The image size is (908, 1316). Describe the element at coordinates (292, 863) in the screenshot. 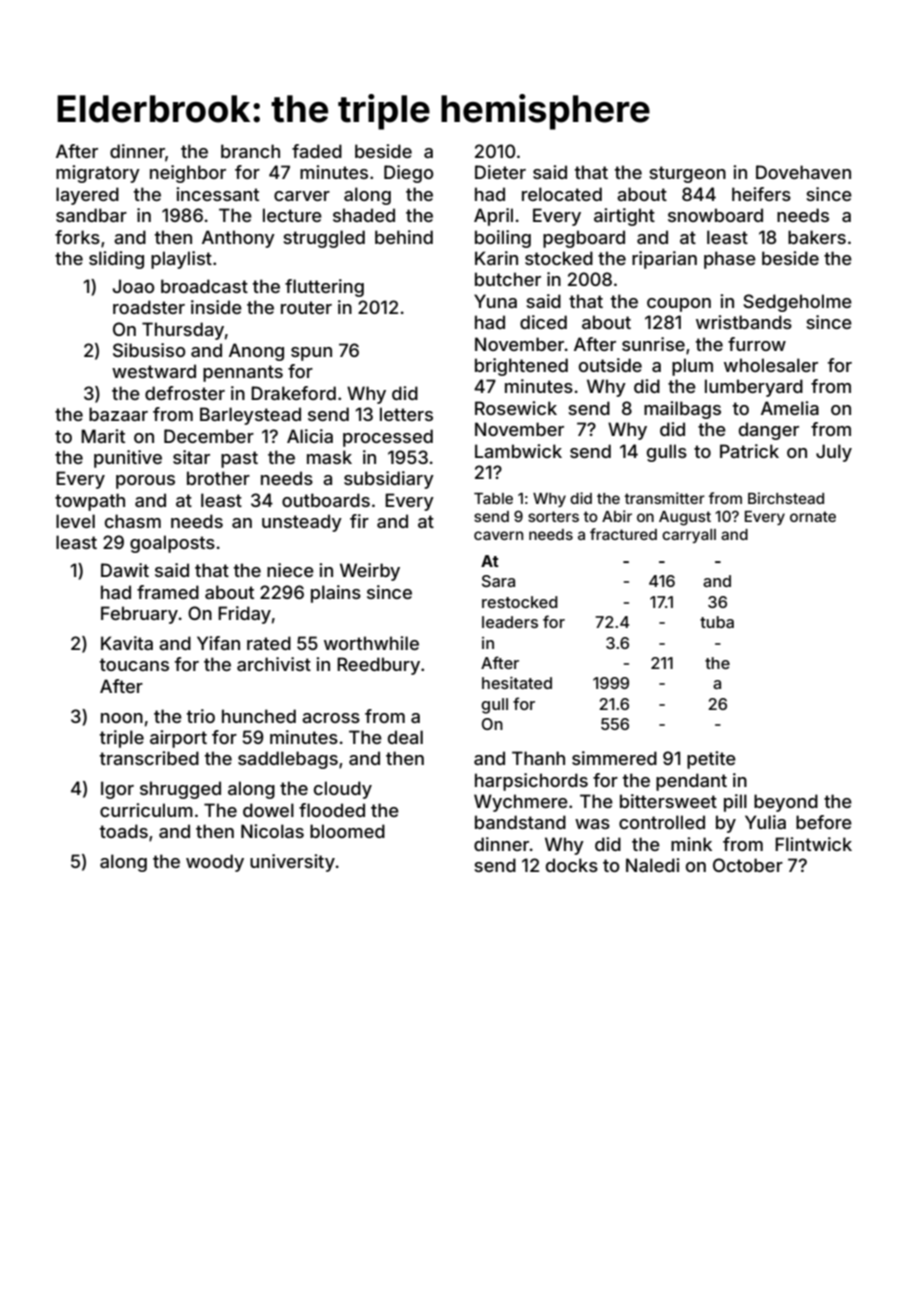

I see `university` at that location.
